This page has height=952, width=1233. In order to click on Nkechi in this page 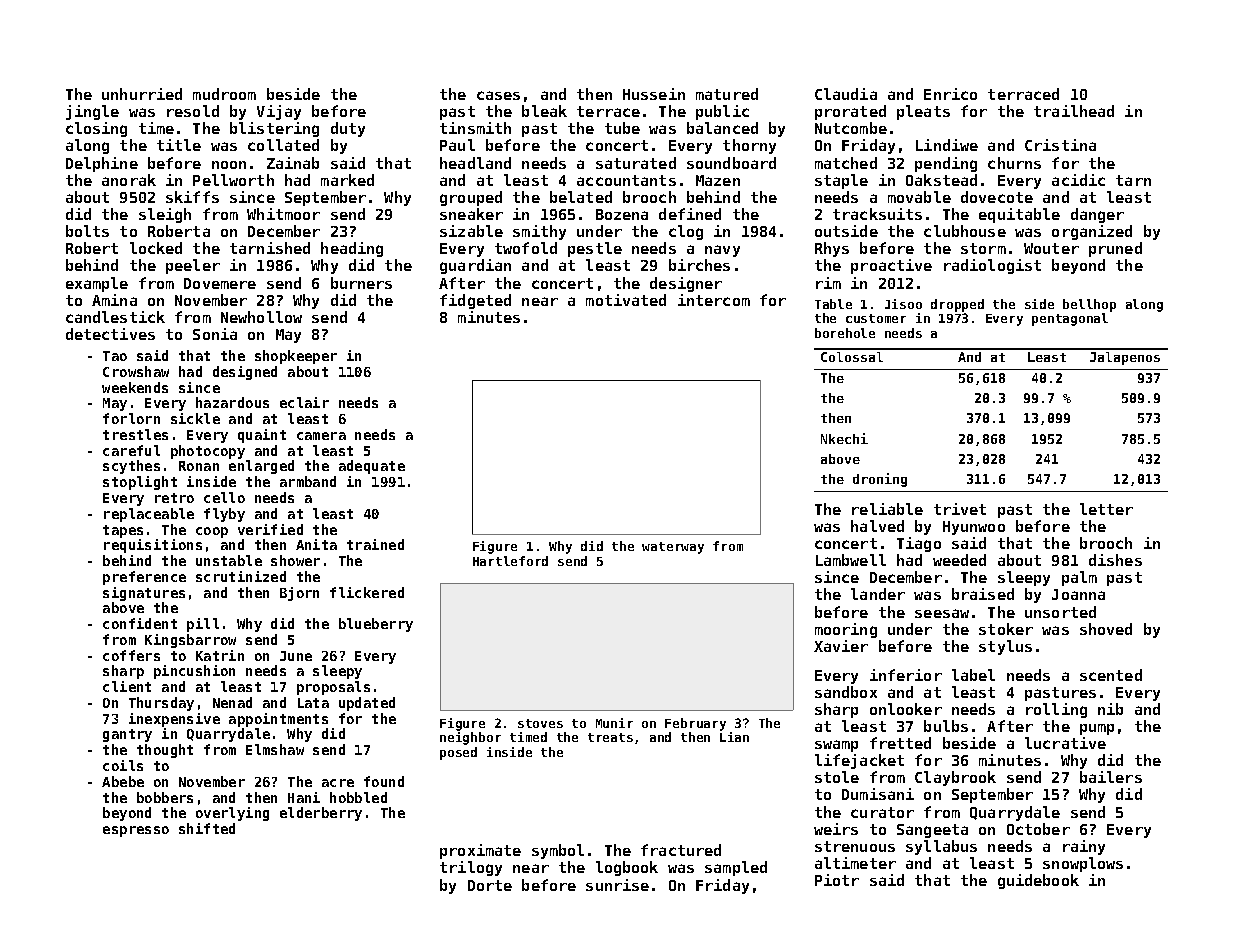, I will do `click(844, 438)`.
